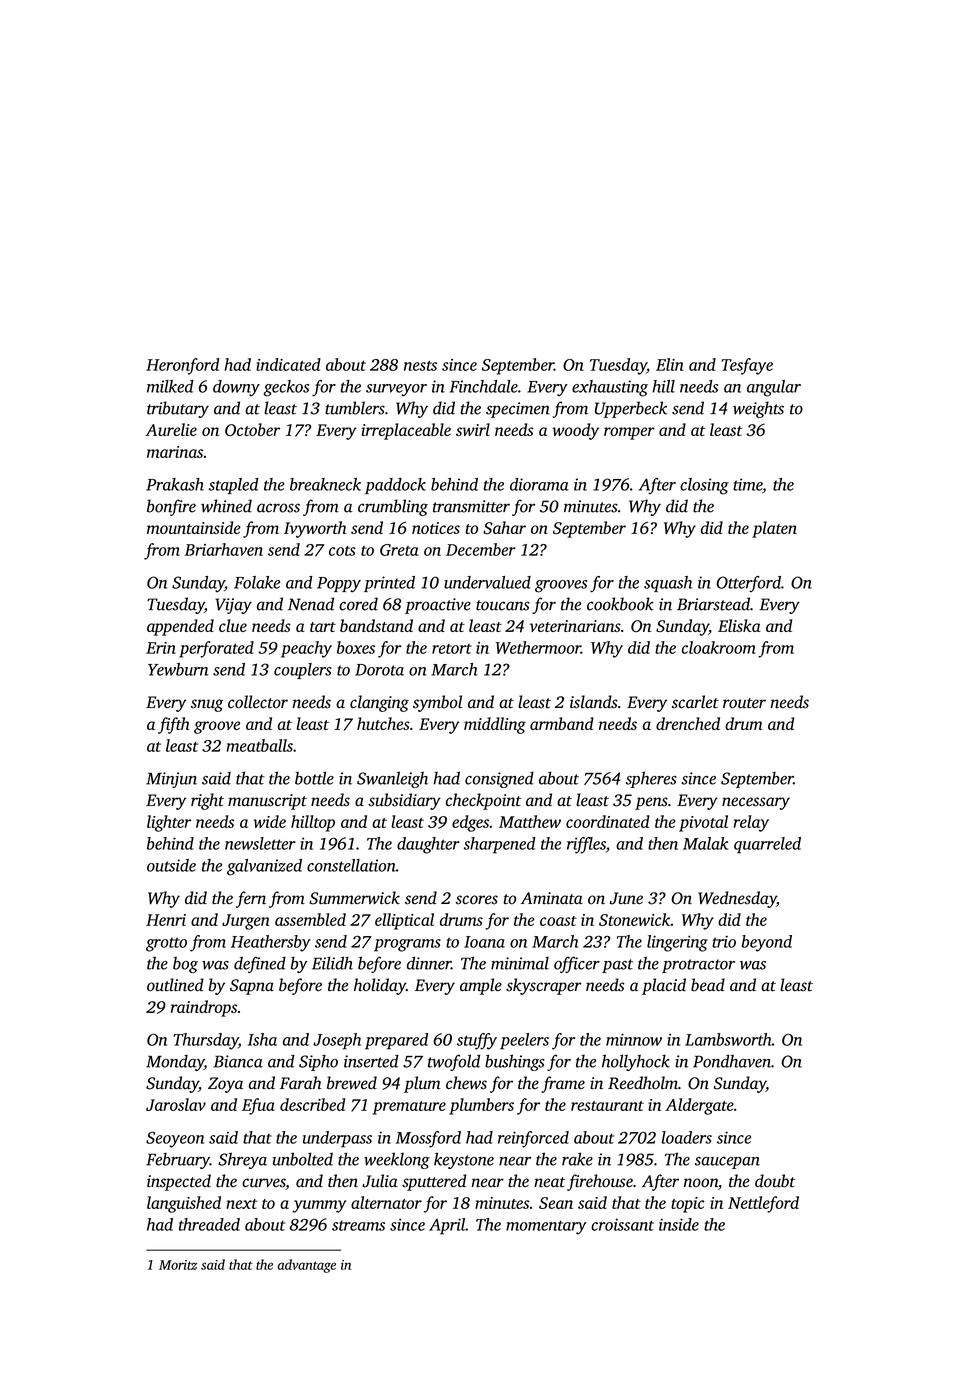 Image resolution: width=959 pixels, height=1390 pixels. What do you see at coordinates (319, 1206) in the screenshot?
I see `yummy` at bounding box center [319, 1206].
